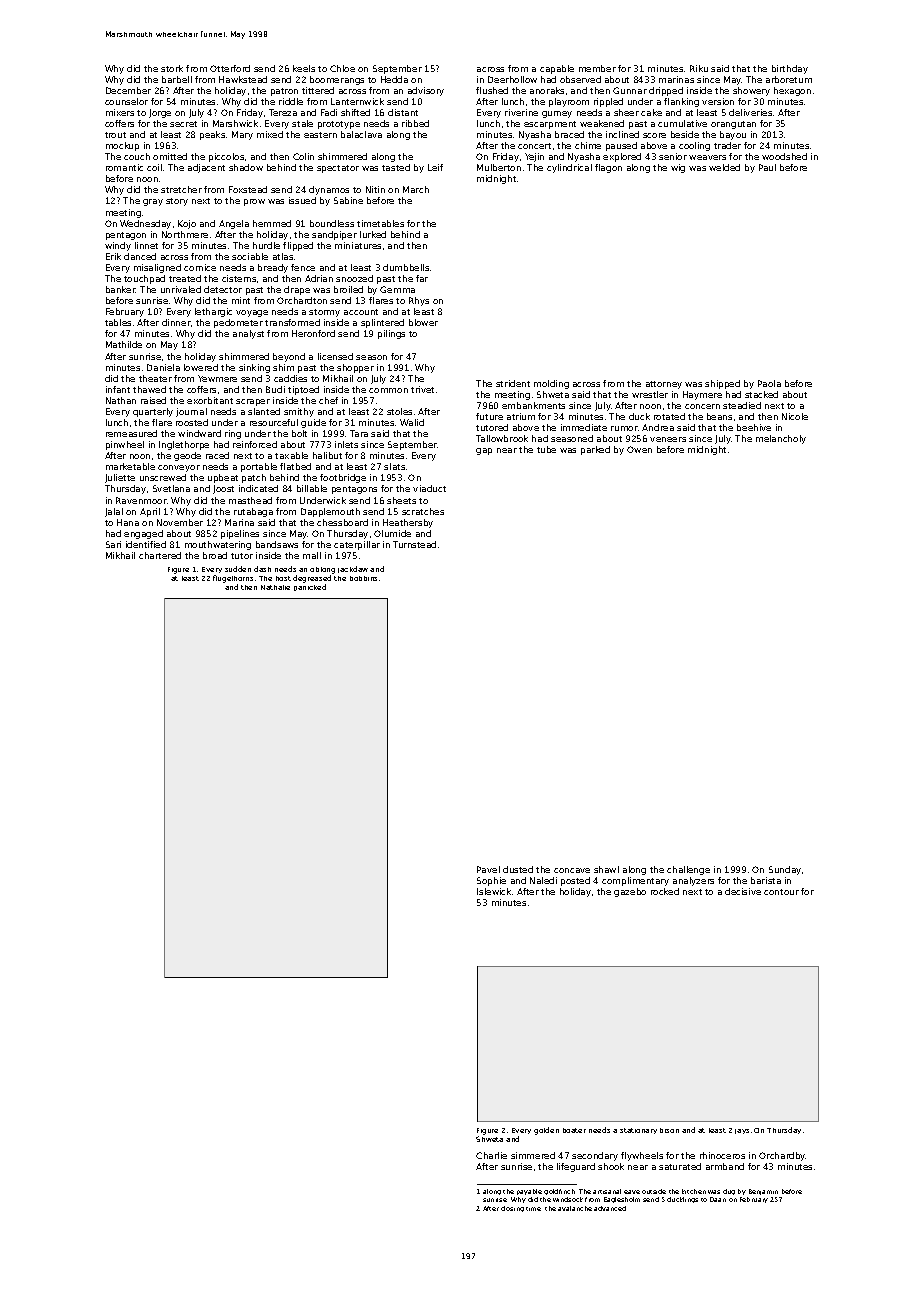 The image size is (924, 1308). Describe the element at coordinates (160, 555) in the image. I see `chartered` at that location.
